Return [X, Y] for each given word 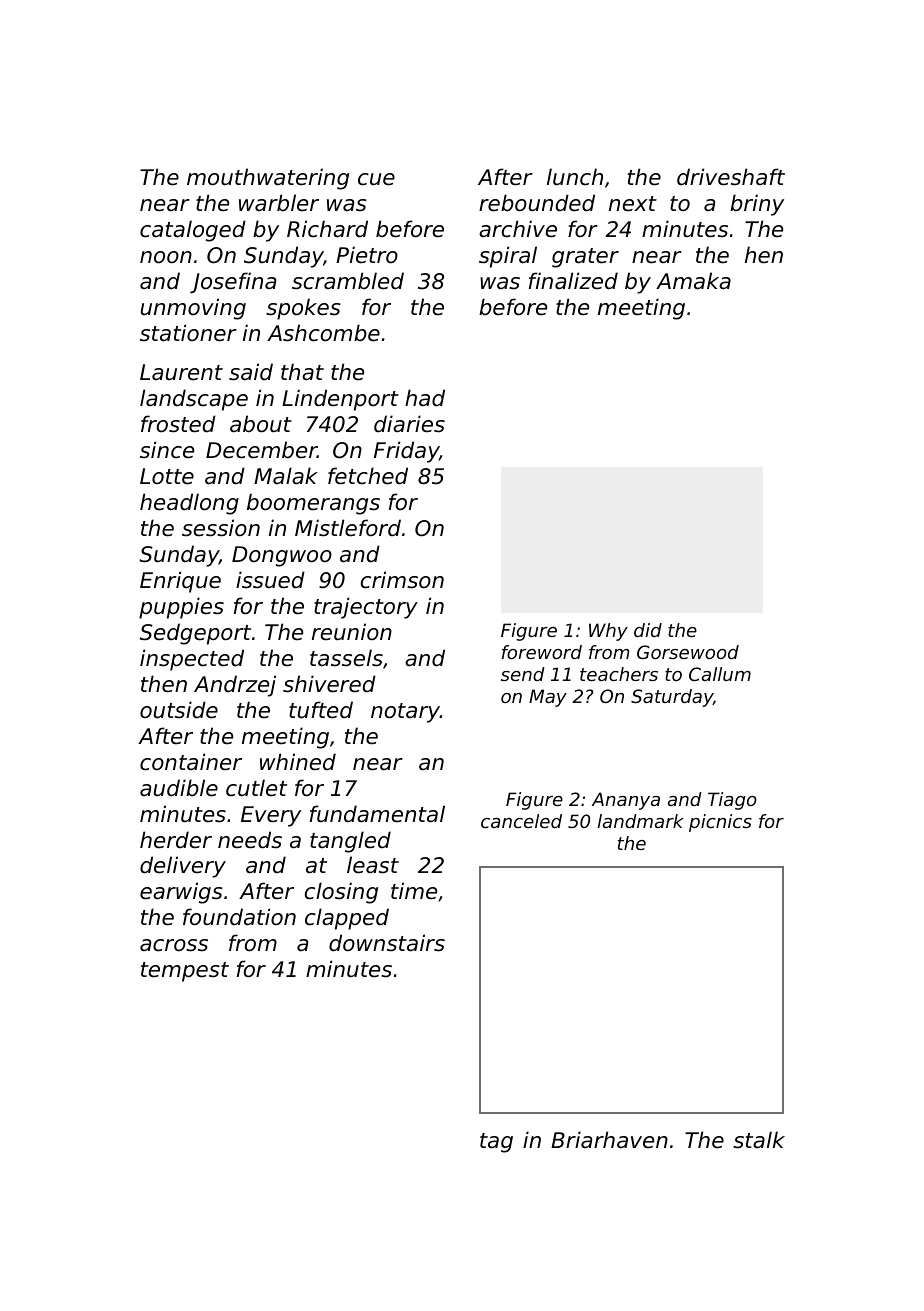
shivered [329, 684]
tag [496, 1143]
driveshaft [731, 177]
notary [405, 713]
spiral [508, 257]
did [648, 630]
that [302, 372]
